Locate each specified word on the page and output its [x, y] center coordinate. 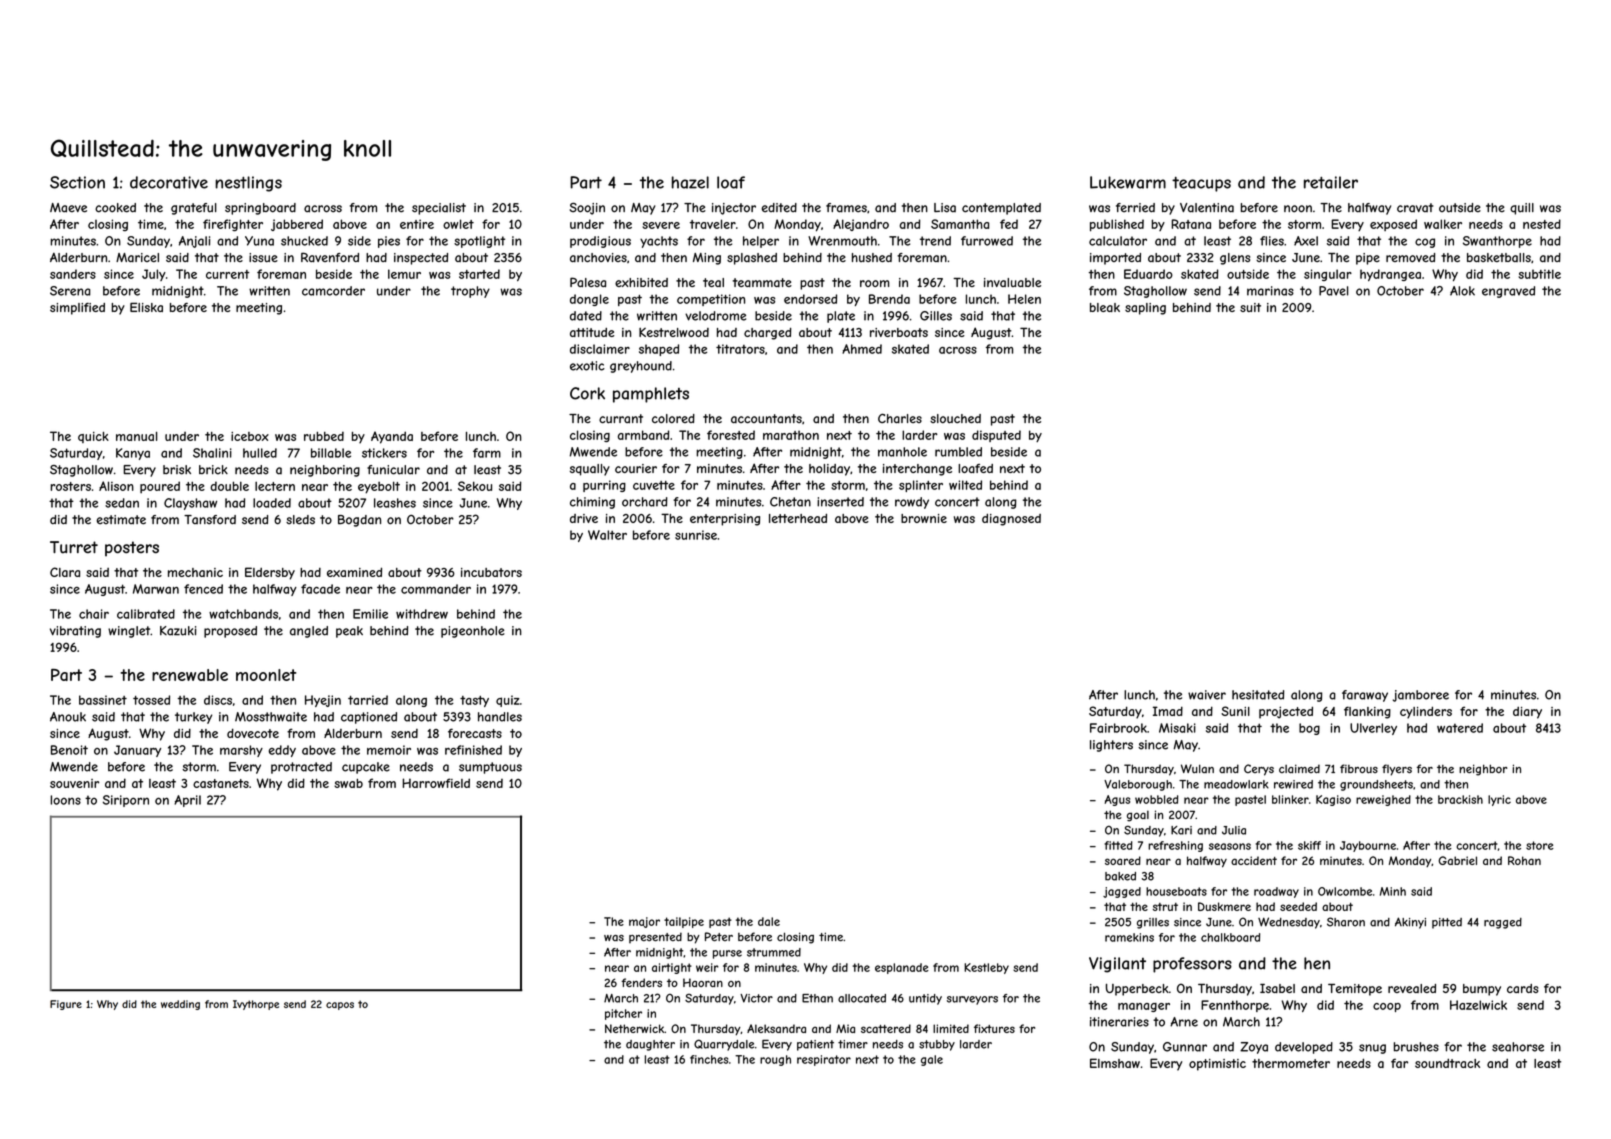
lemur [404, 274]
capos [340, 1006]
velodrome [715, 316]
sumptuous [490, 768]
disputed [996, 436]
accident [1254, 860]
